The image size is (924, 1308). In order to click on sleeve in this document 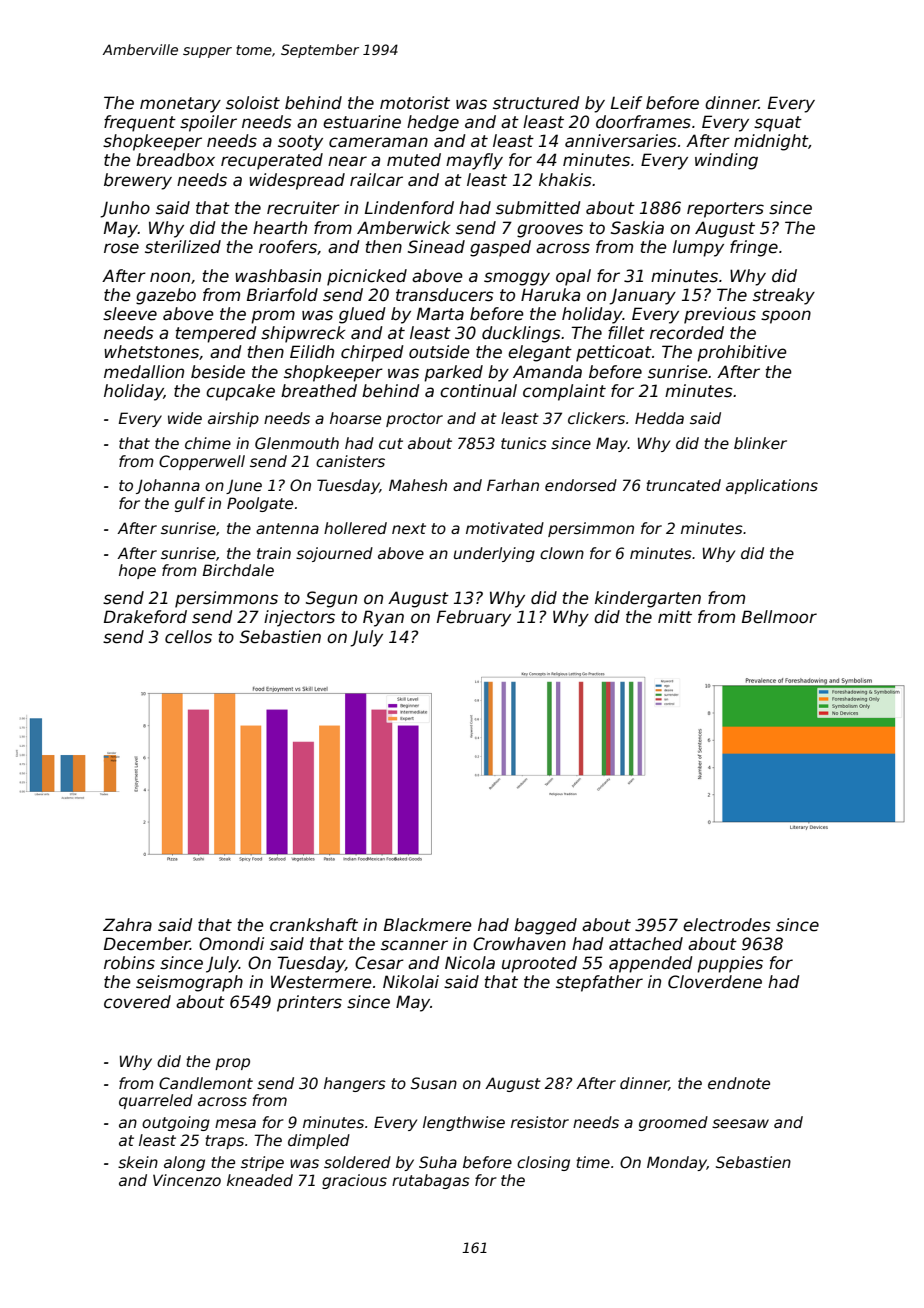, I will do `click(130, 314)`.
